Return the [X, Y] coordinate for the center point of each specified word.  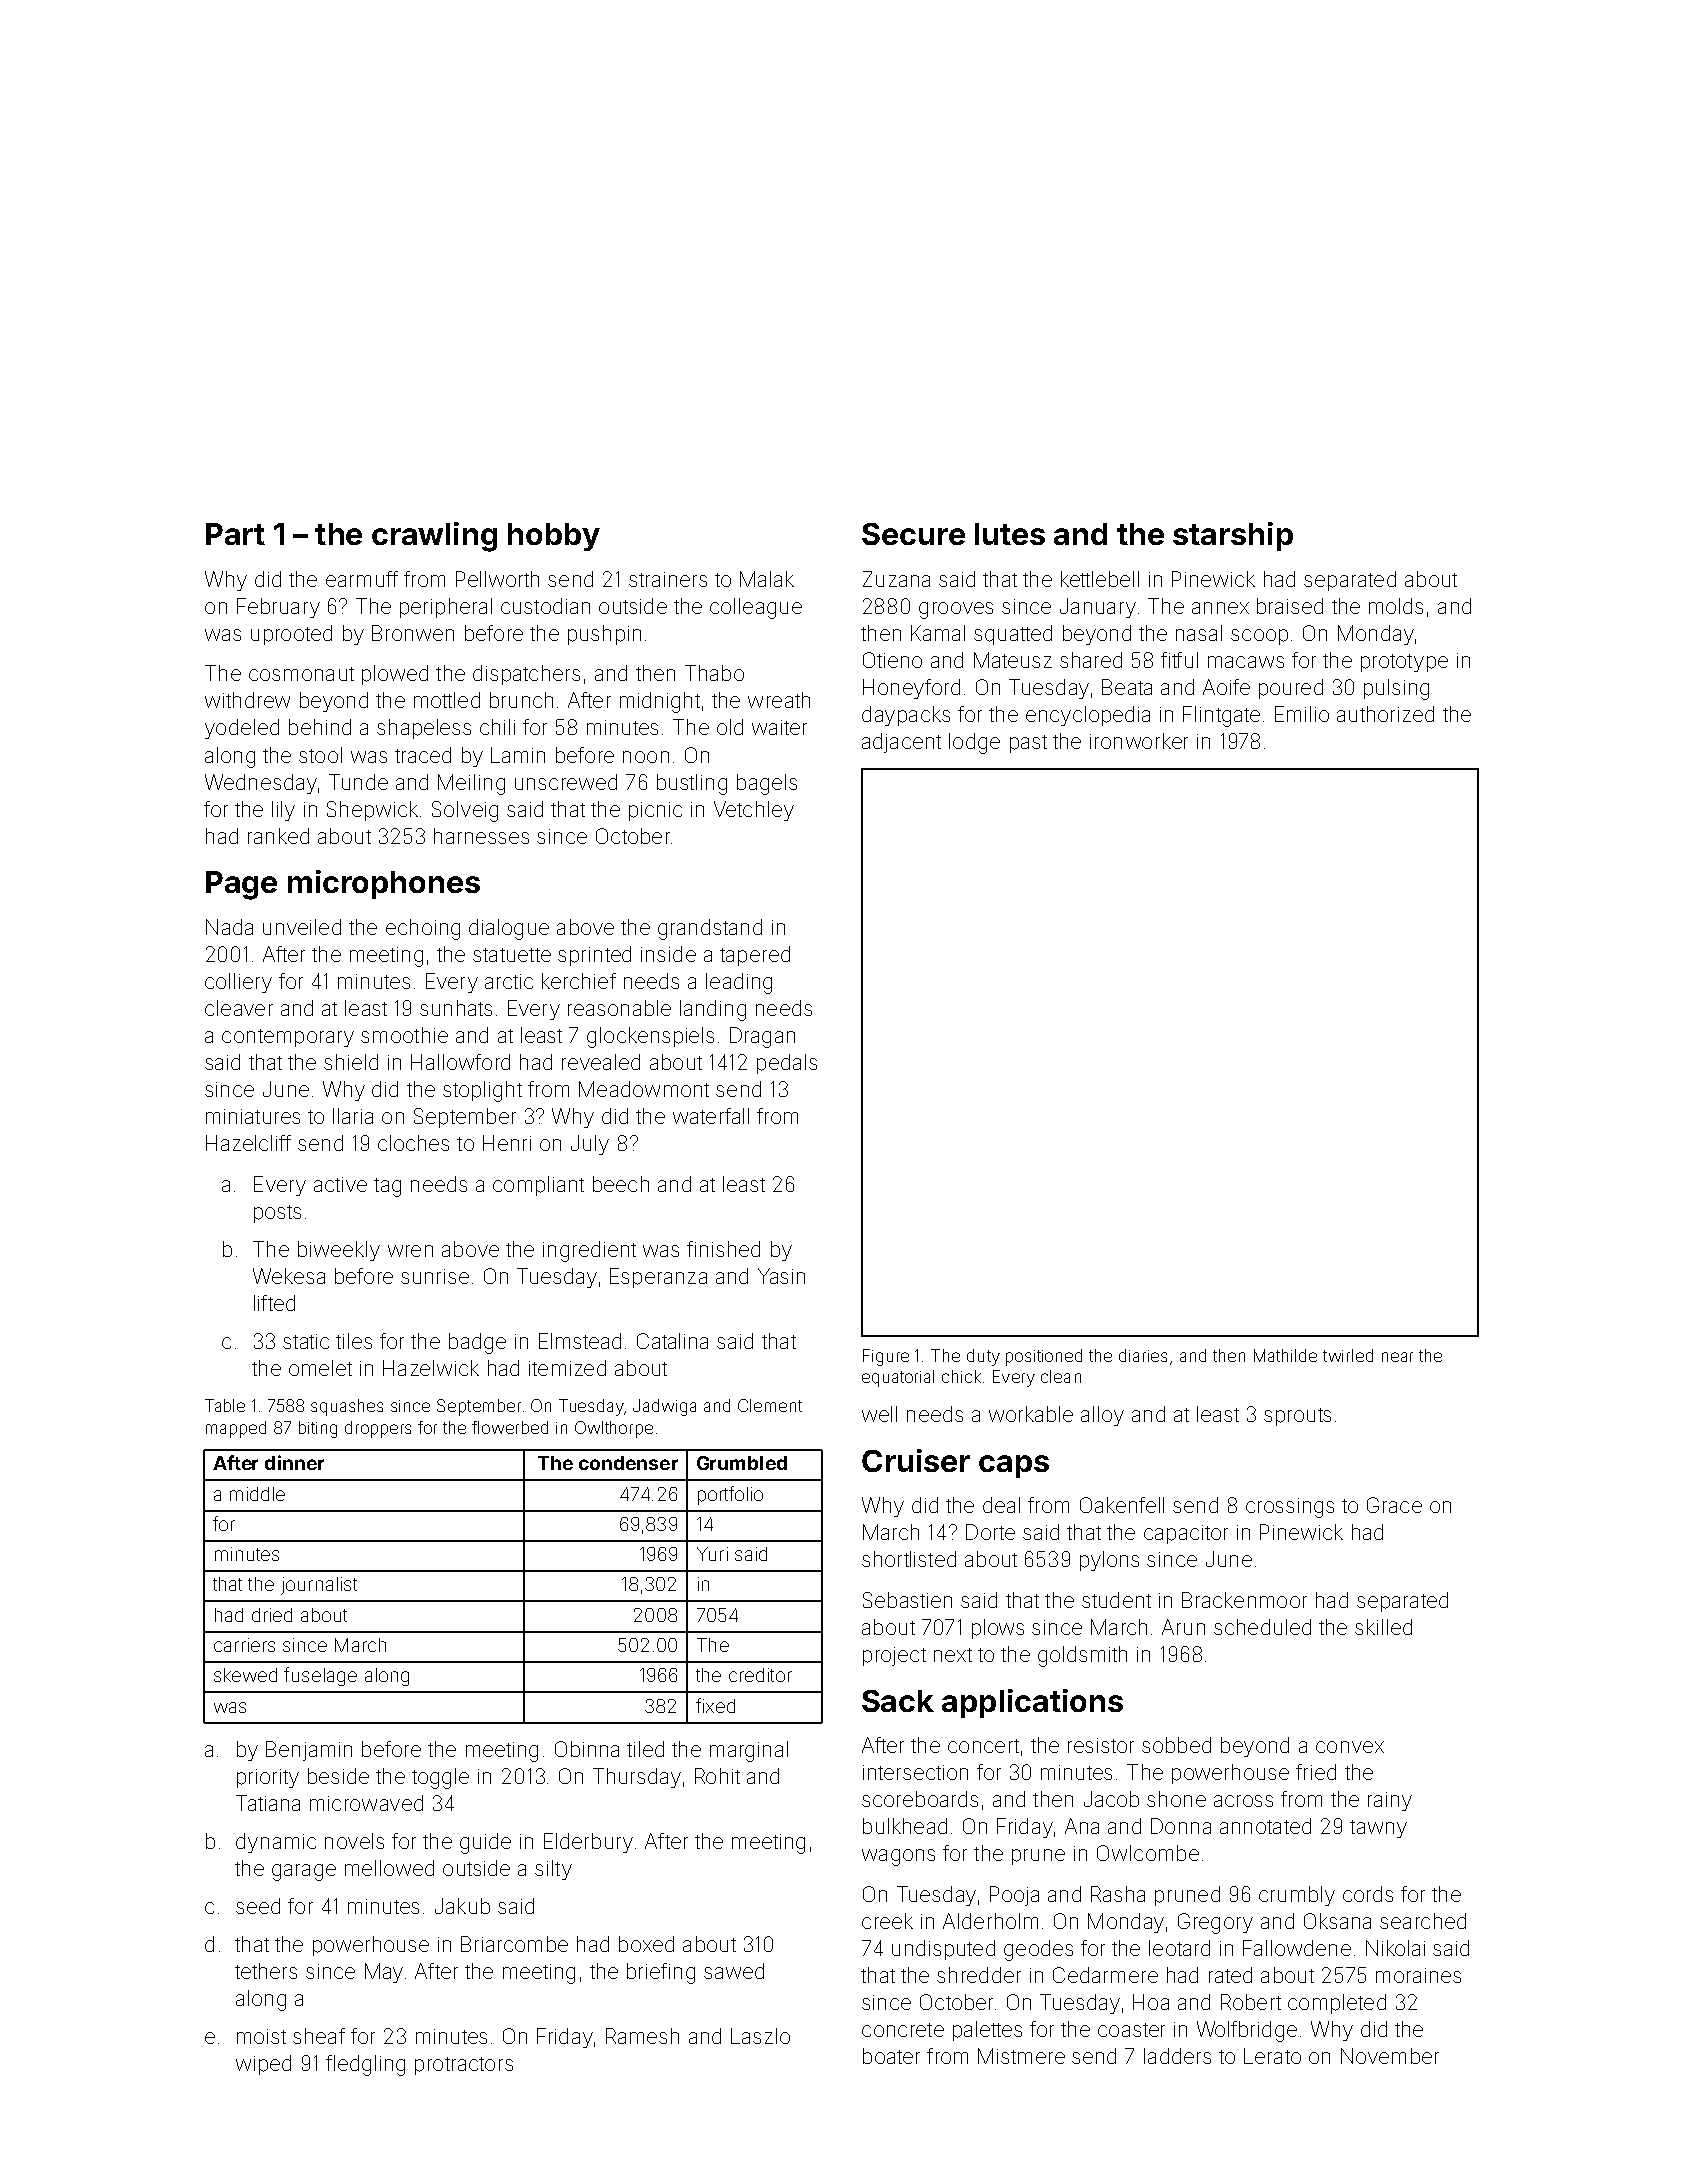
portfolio [730, 1495]
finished [723, 1249]
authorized [1385, 714]
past [1028, 744]
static [306, 1341]
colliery [238, 983]
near [1397, 1357]
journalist [319, 1586]
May [384, 1973]
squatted [1013, 635]
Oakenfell [1122, 1505]
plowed [395, 675]
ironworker [1139, 741]
